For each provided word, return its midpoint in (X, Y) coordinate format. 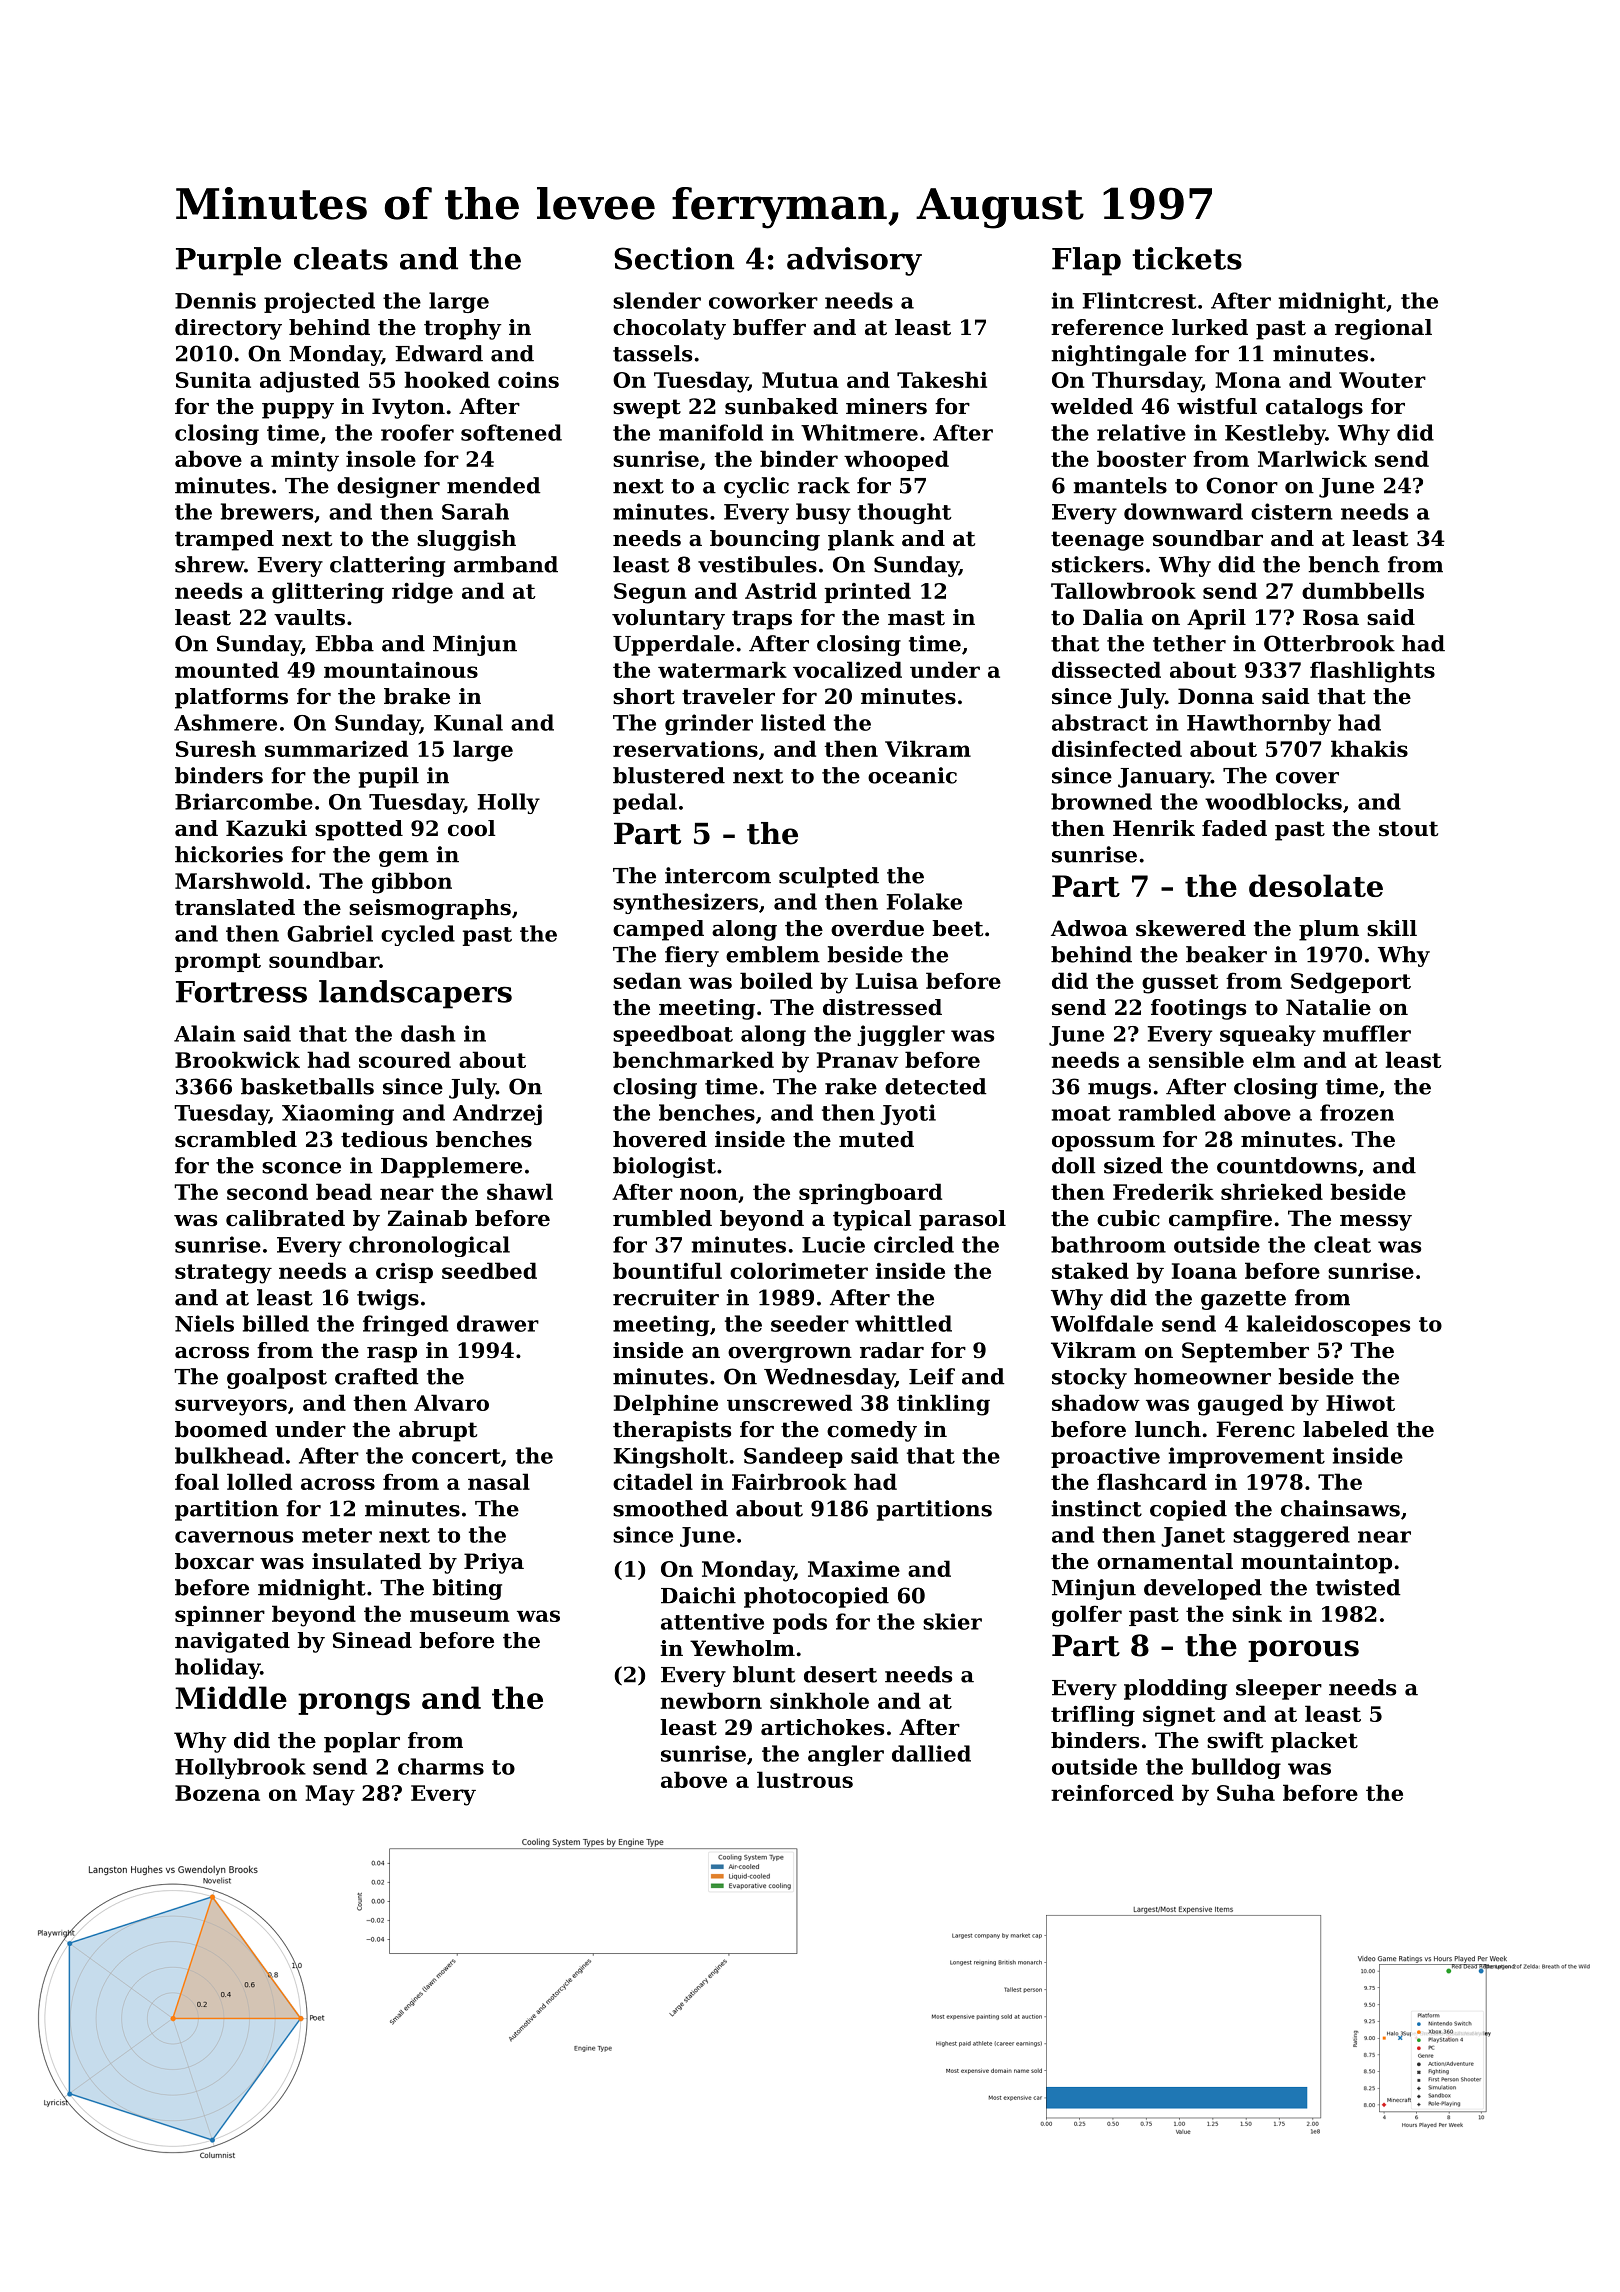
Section (674, 258)
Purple (228, 261)
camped (658, 930)
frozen (1357, 1112)
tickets (1187, 258)
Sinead (372, 1640)
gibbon (412, 883)
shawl (520, 1191)
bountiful (667, 1270)
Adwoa (1089, 928)
